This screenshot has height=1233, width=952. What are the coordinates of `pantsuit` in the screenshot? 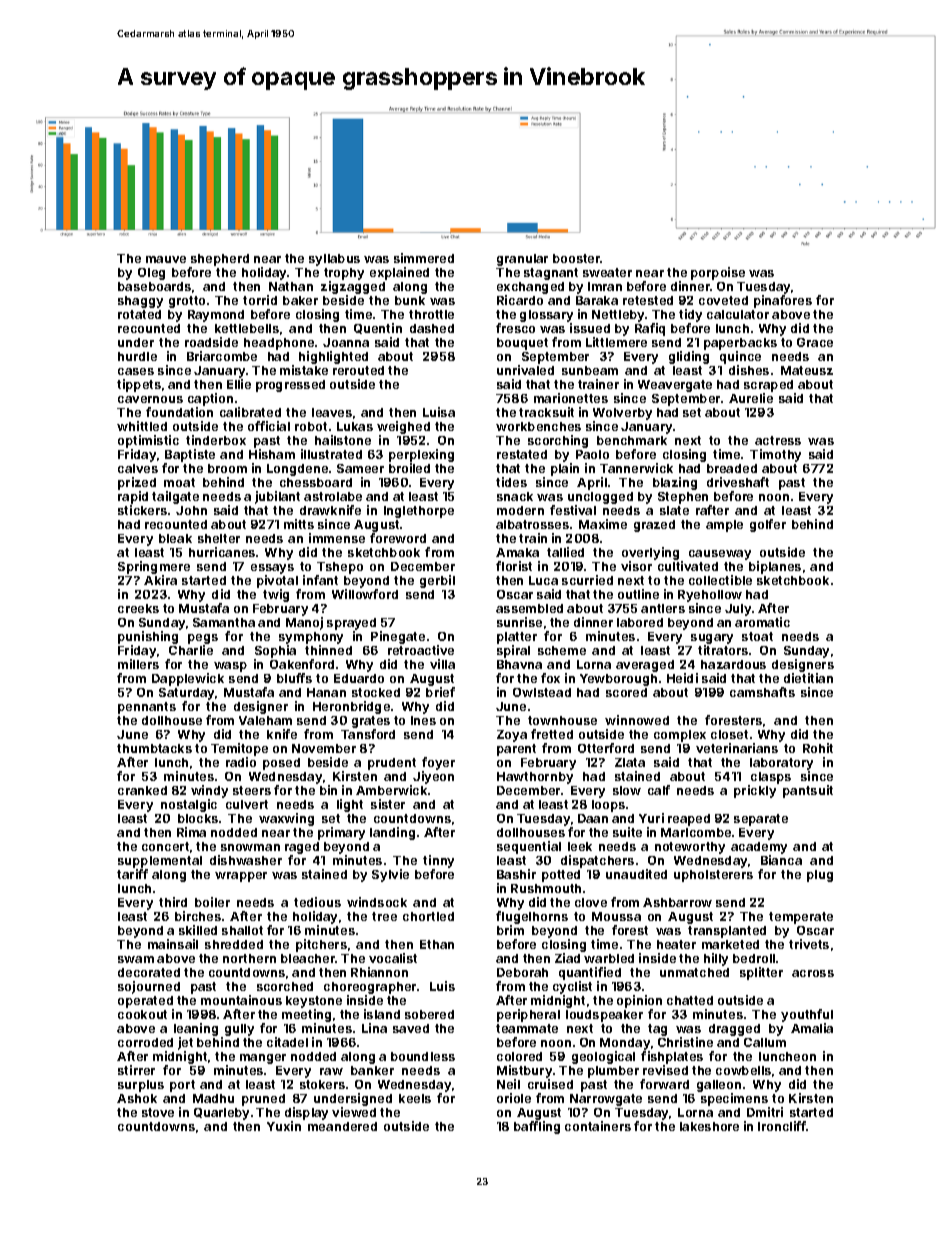 It's located at (808, 791).
